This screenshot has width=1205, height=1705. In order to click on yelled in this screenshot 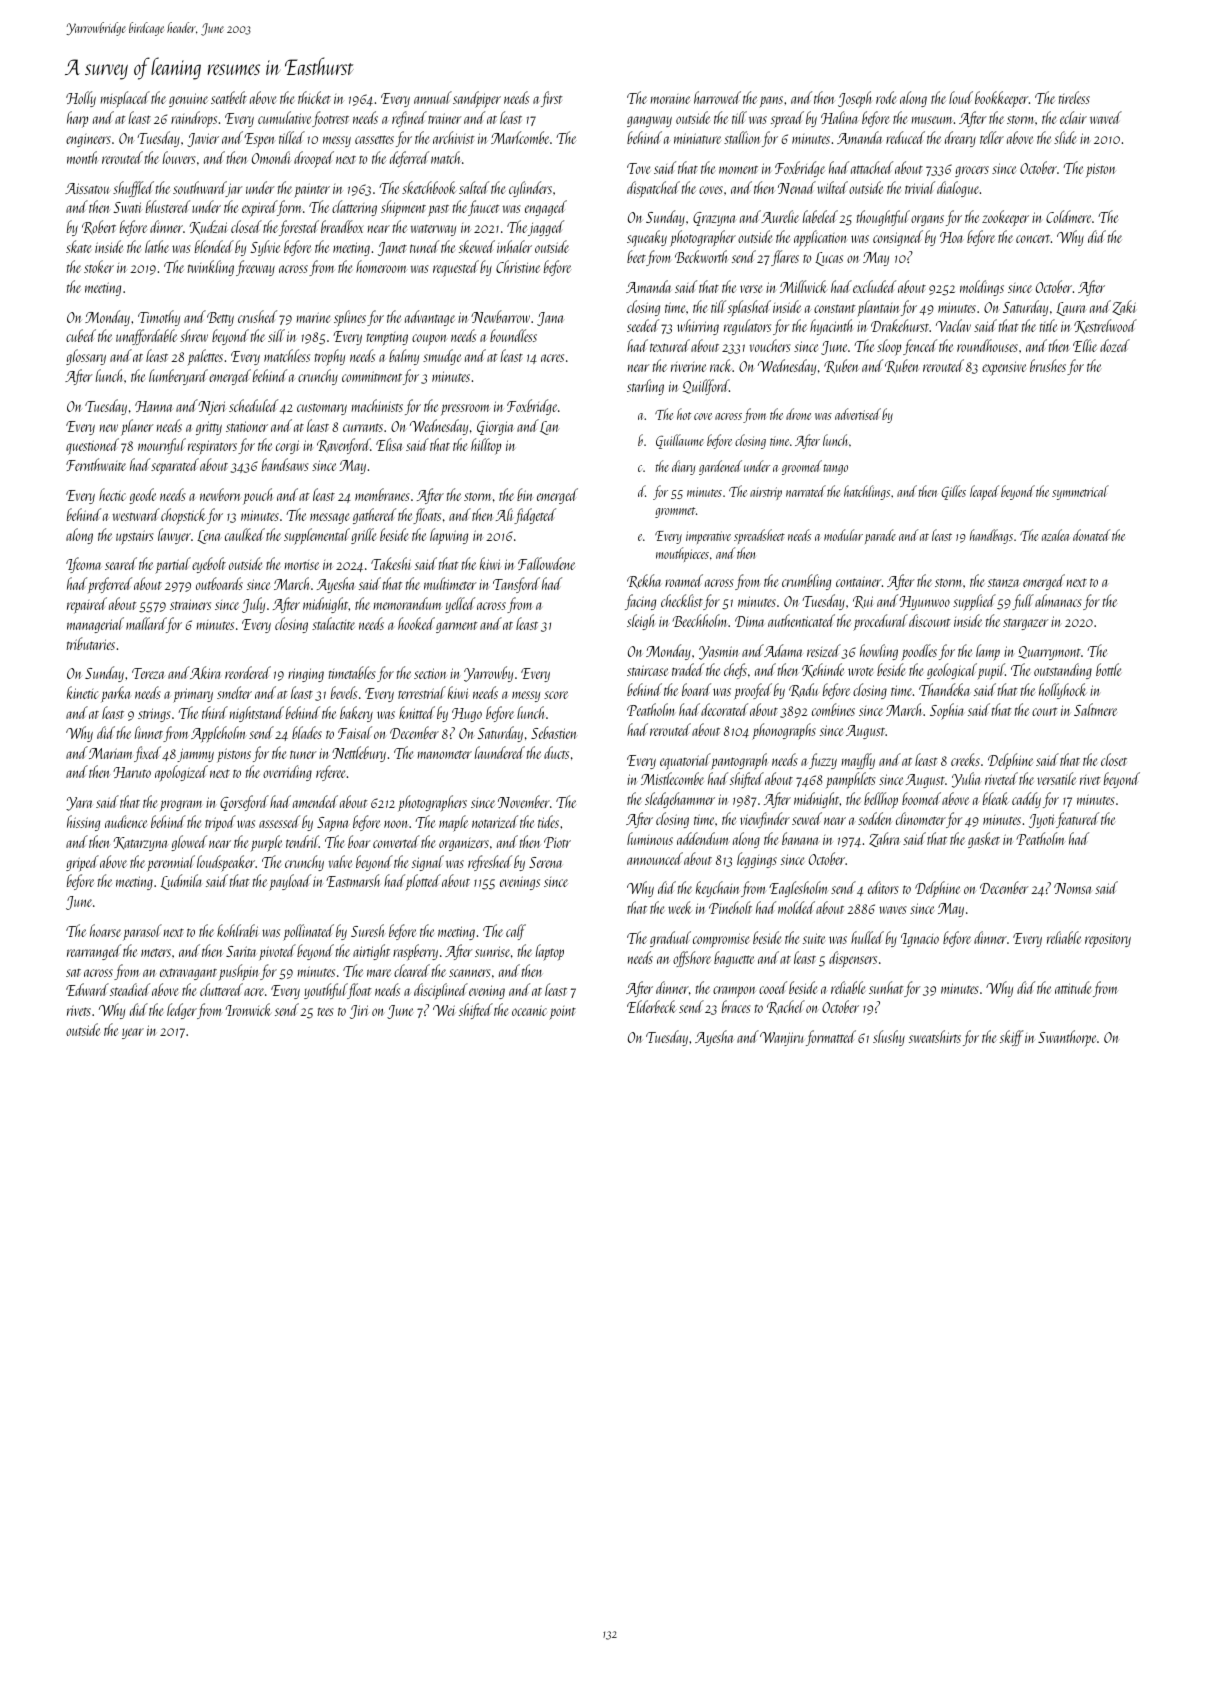, I will do `click(460, 605)`.
